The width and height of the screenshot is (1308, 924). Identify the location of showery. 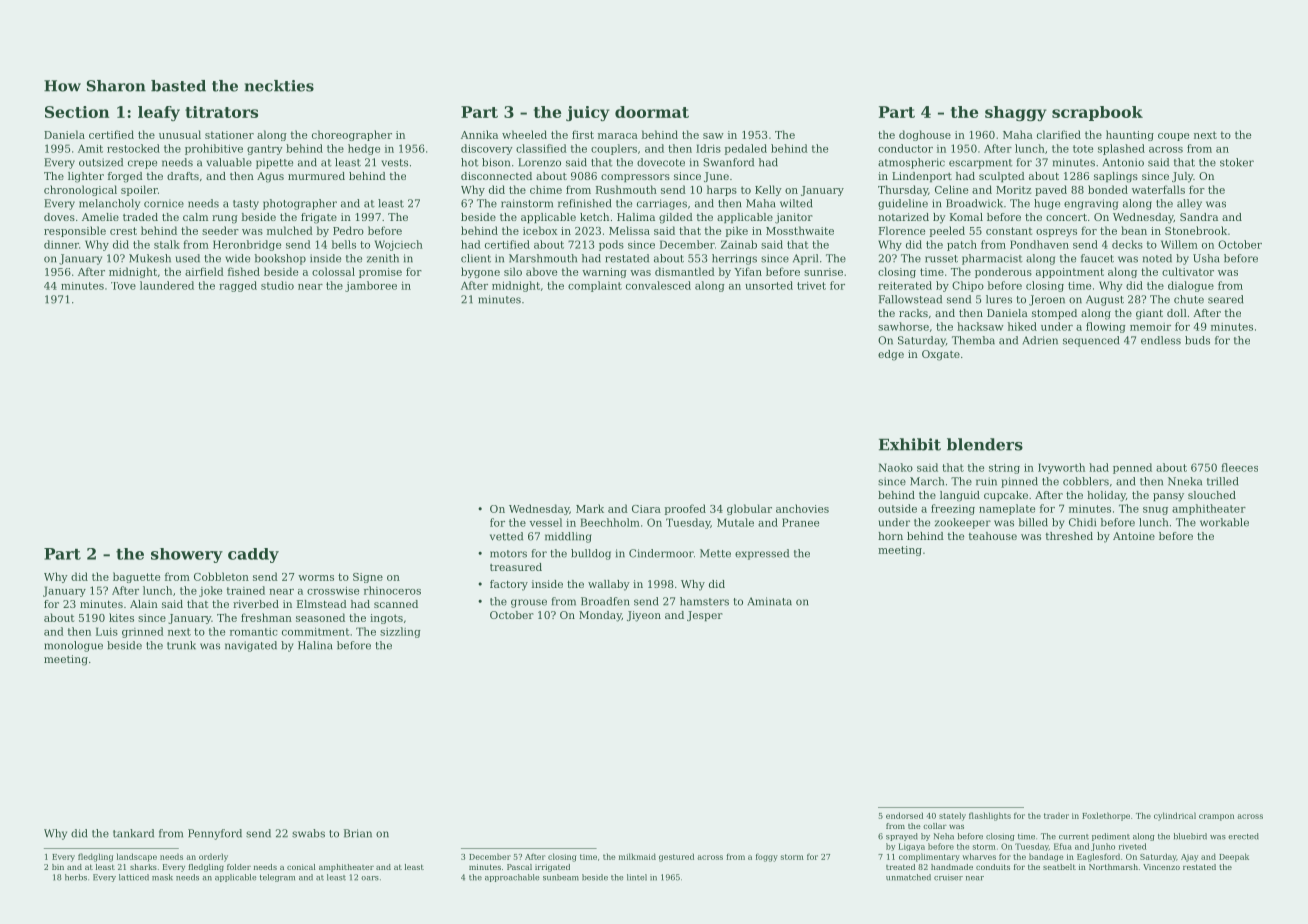
(187, 555).
